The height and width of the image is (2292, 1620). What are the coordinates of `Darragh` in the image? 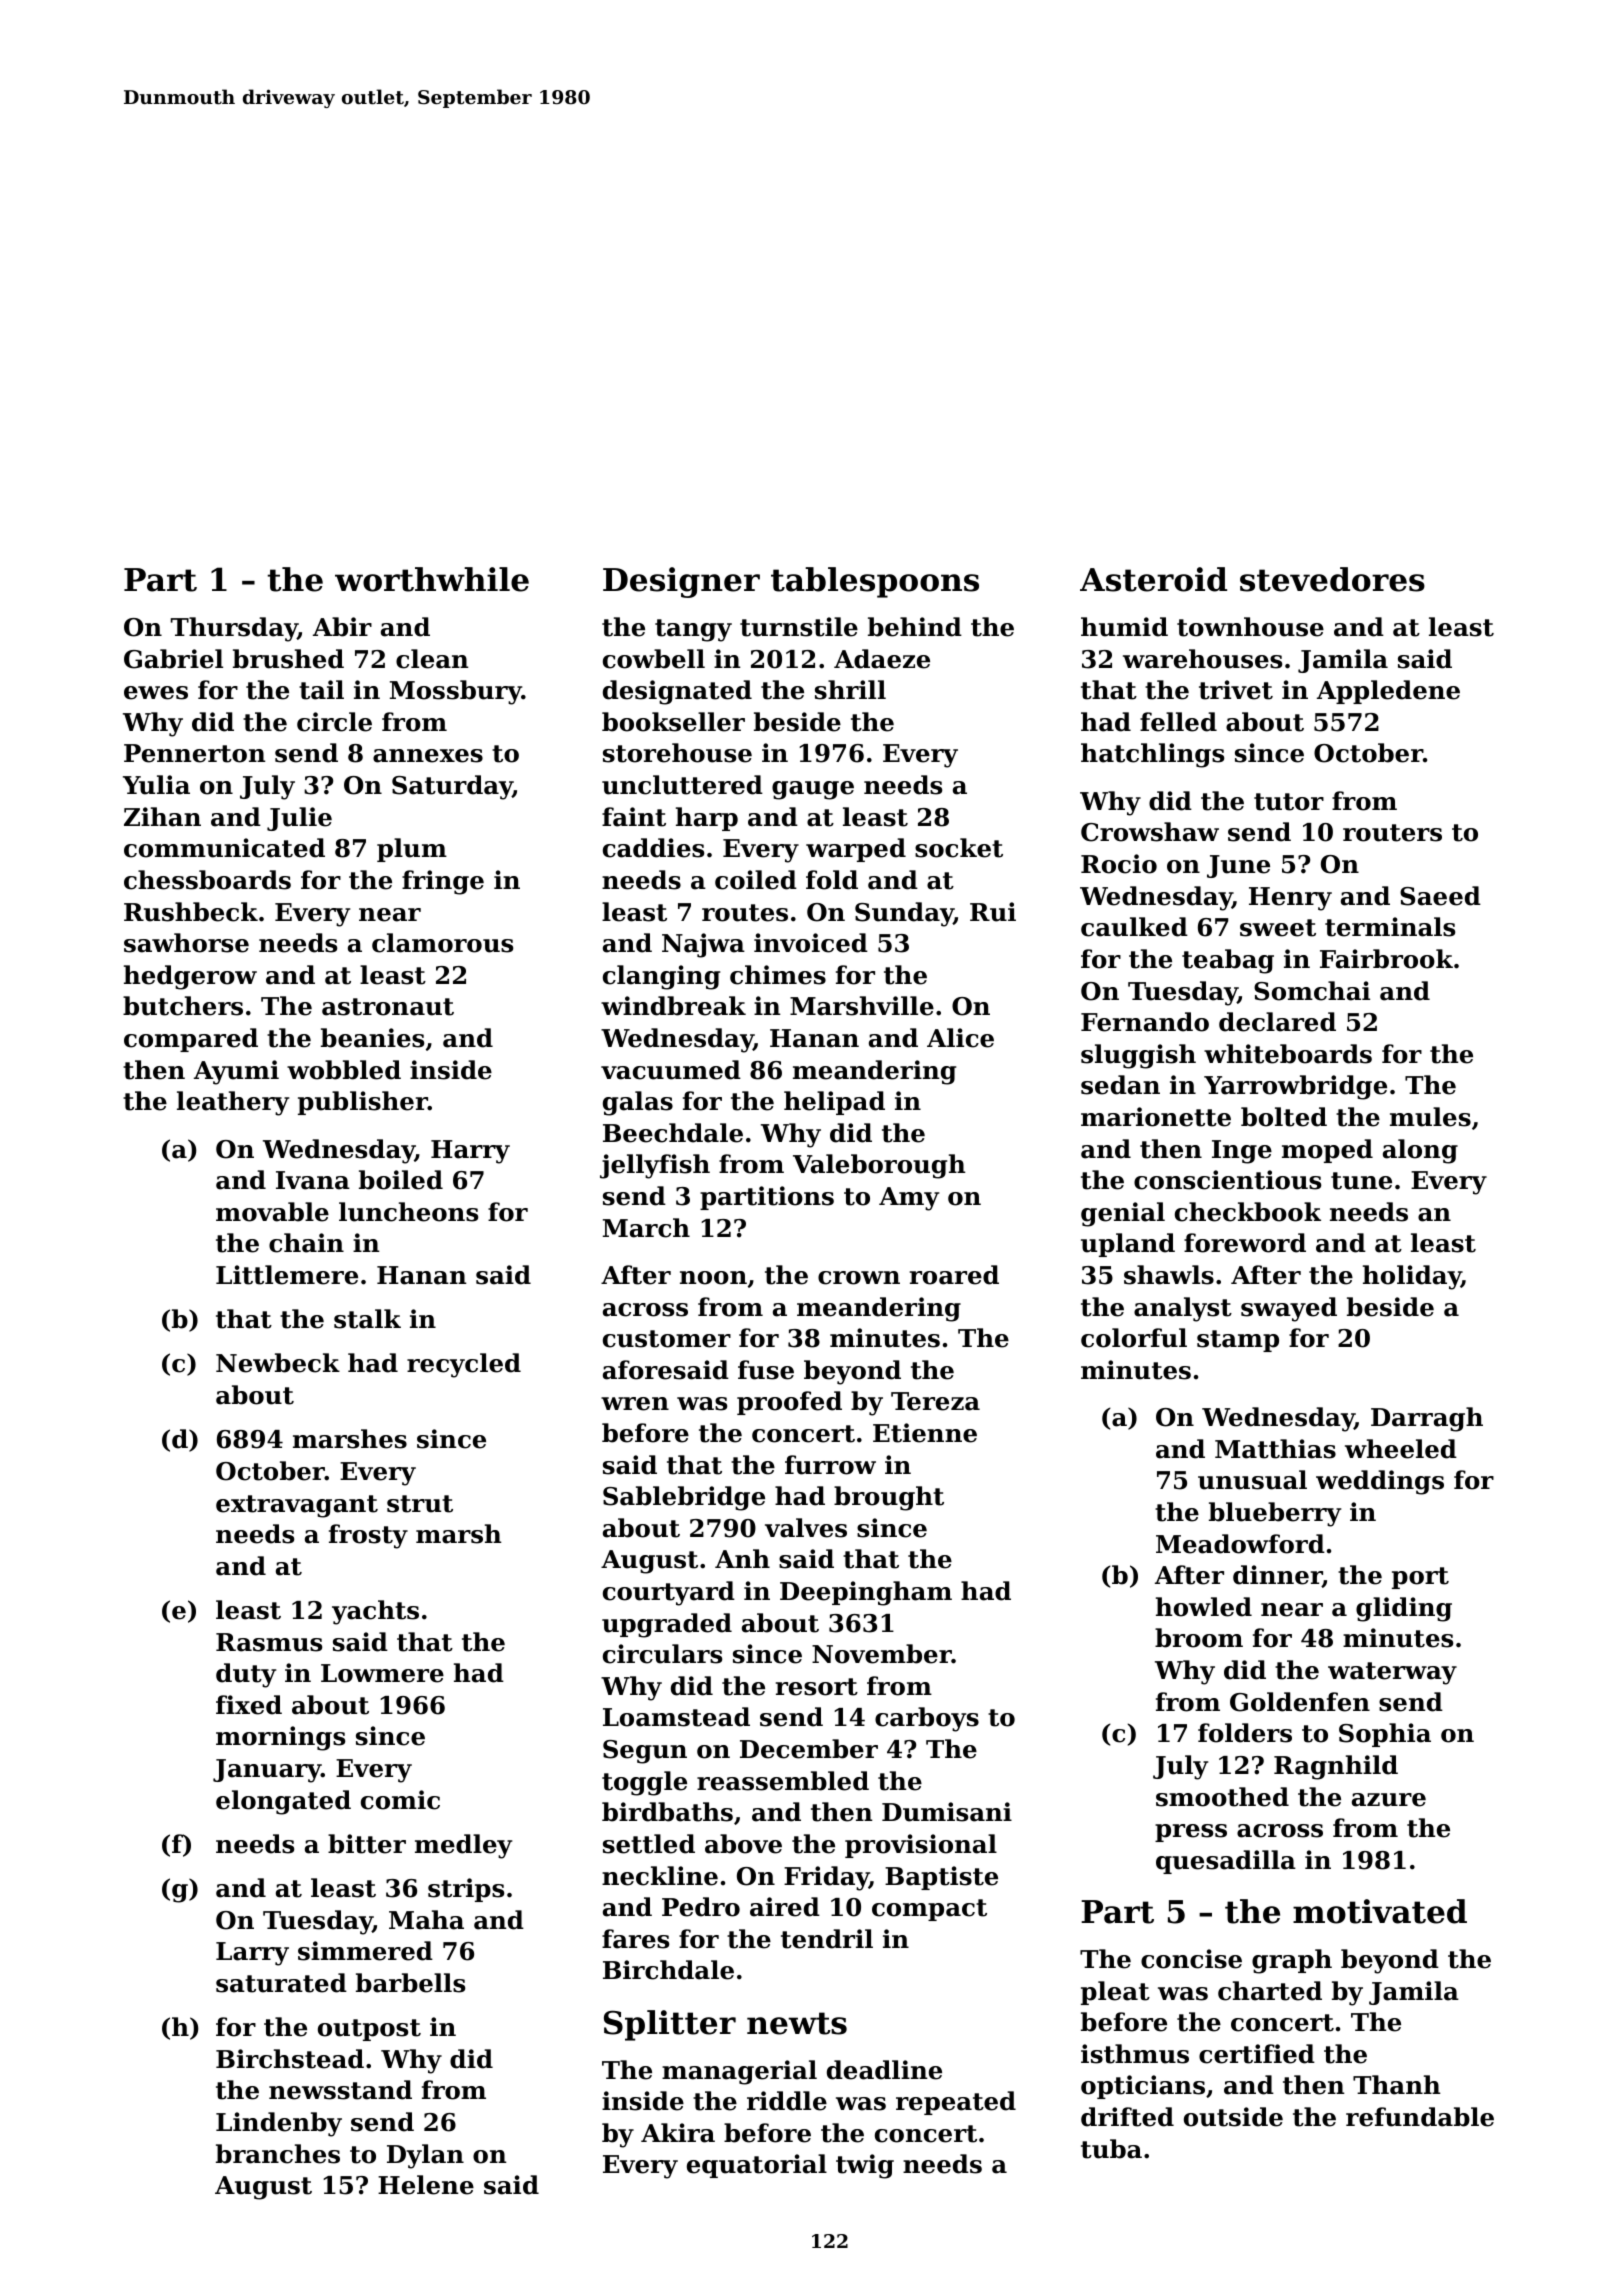 It's located at (1427, 1419).
